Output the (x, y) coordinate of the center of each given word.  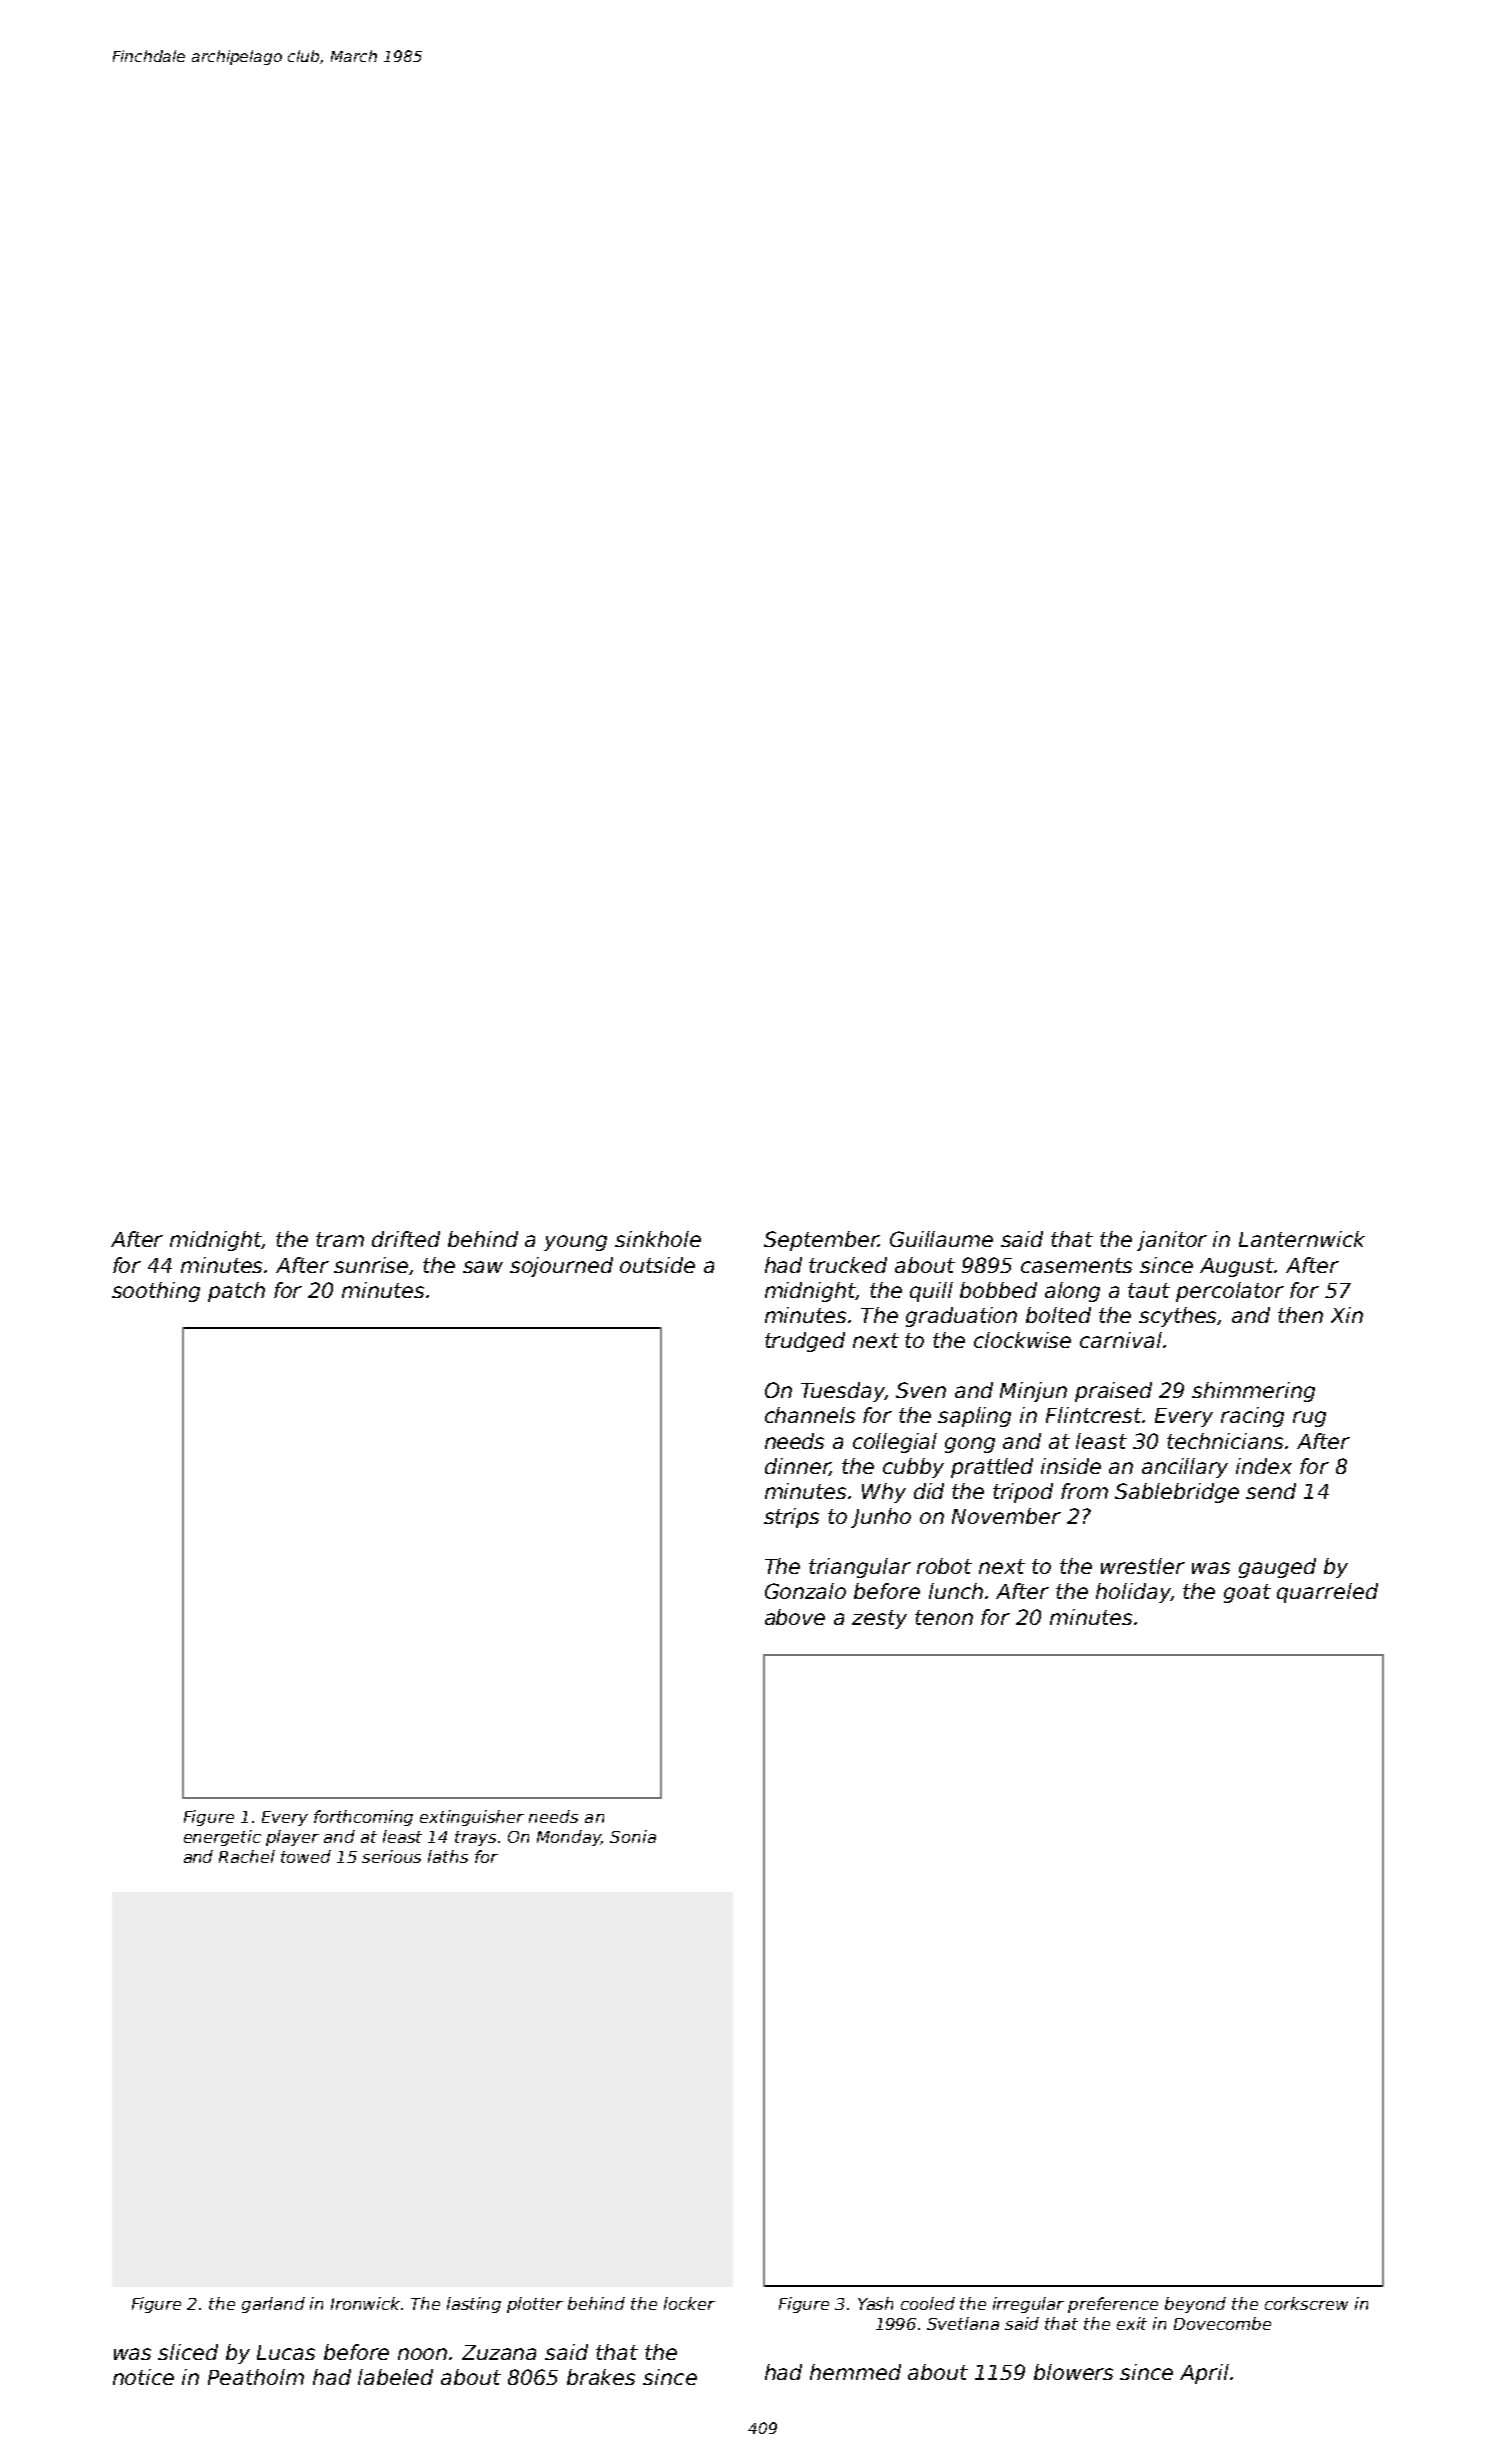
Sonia (633, 1836)
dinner (797, 1467)
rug (1309, 1419)
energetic (222, 1838)
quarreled (1327, 1593)
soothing (156, 1292)
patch (236, 1292)
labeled (395, 2377)
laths (448, 1856)
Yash (875, 2303)
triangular (860, 1568)
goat (1247, 1593)
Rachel (247, 1856)
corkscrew (1306, 2303)
